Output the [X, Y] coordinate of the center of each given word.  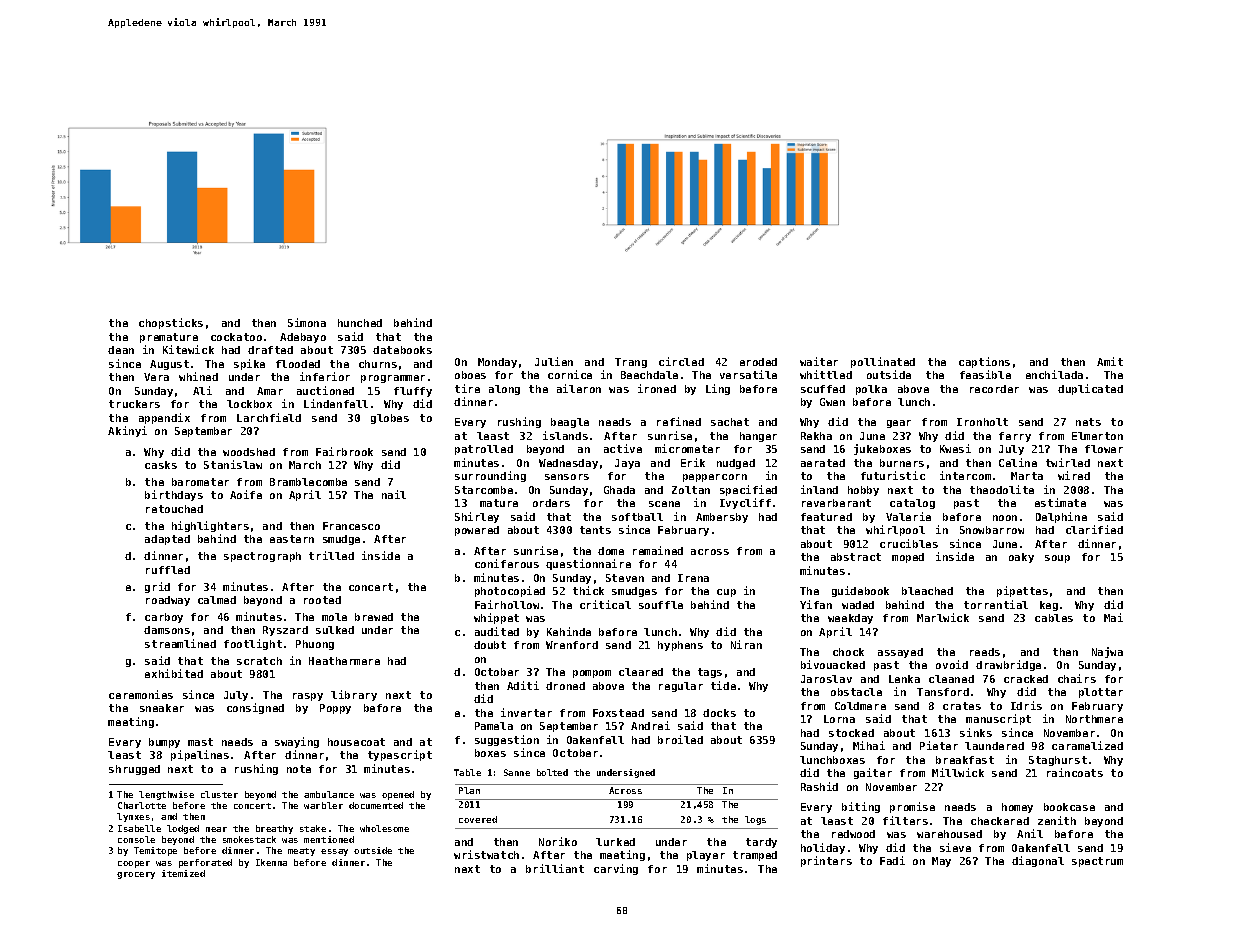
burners [902, 463]
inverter [526, 712]
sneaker [162, 708]
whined [198, 376]
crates [962, 706]
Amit [1110, 361]
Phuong [315, 645]
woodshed [249, 452]
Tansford [943, 692]
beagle [570, 423]
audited [497, 631]
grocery [136, 875]
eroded [758, 362]
